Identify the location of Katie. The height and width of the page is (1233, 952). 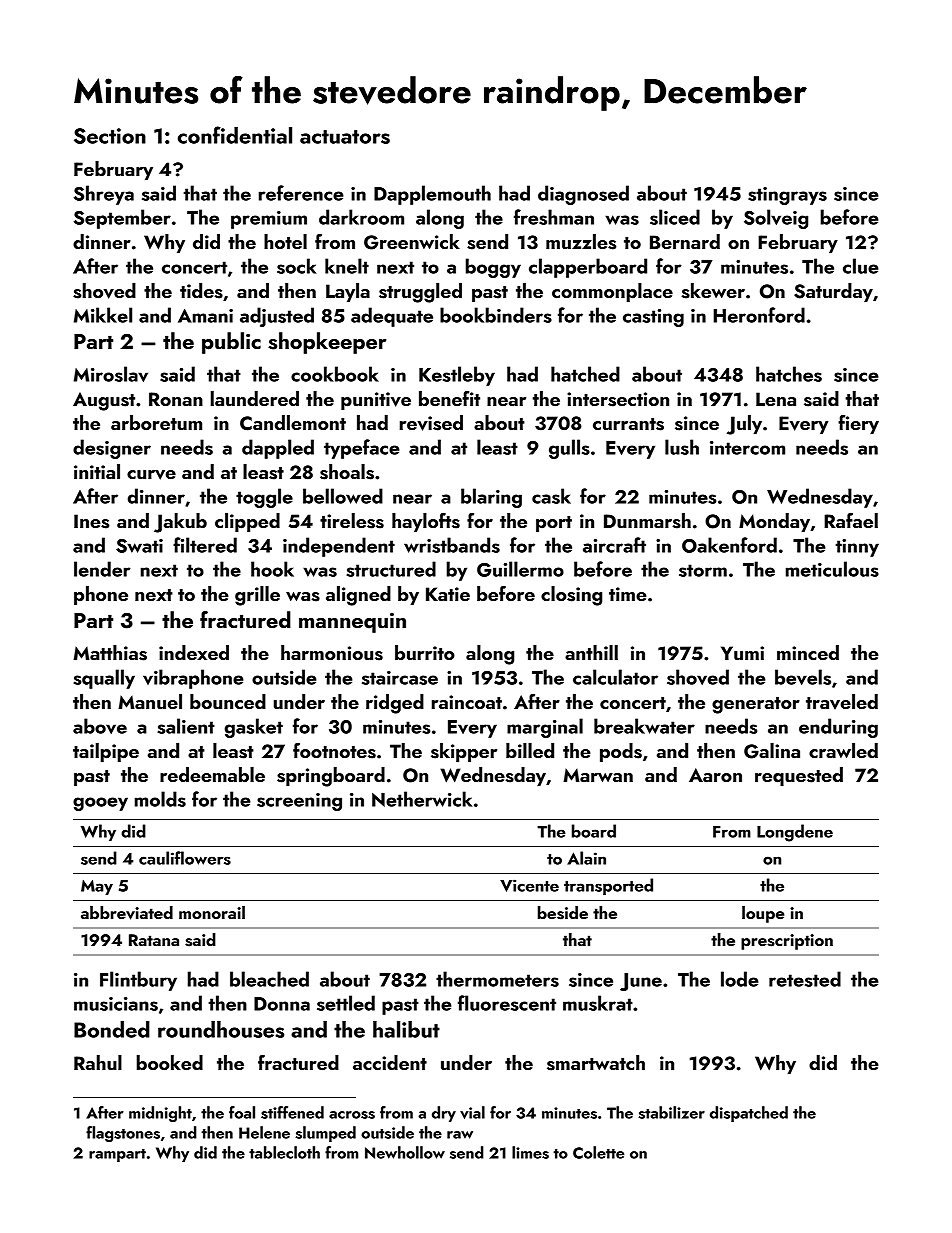
(448, 594).
